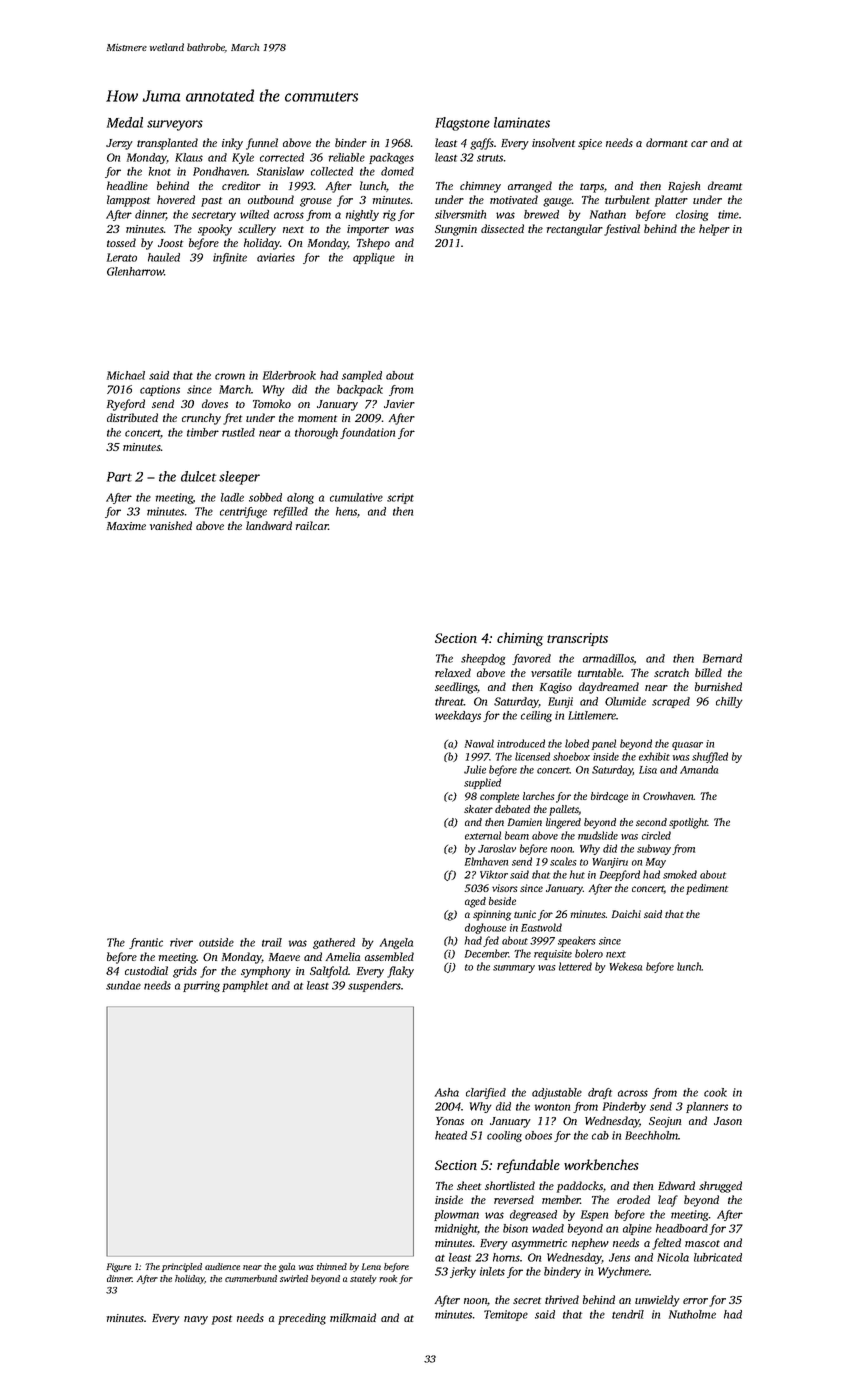 This screenshot has height=1400, width=849. What do you see at coordinates (600, 1093) in the screenshot?
I see `draft` at bounding box center [600, 1093].
